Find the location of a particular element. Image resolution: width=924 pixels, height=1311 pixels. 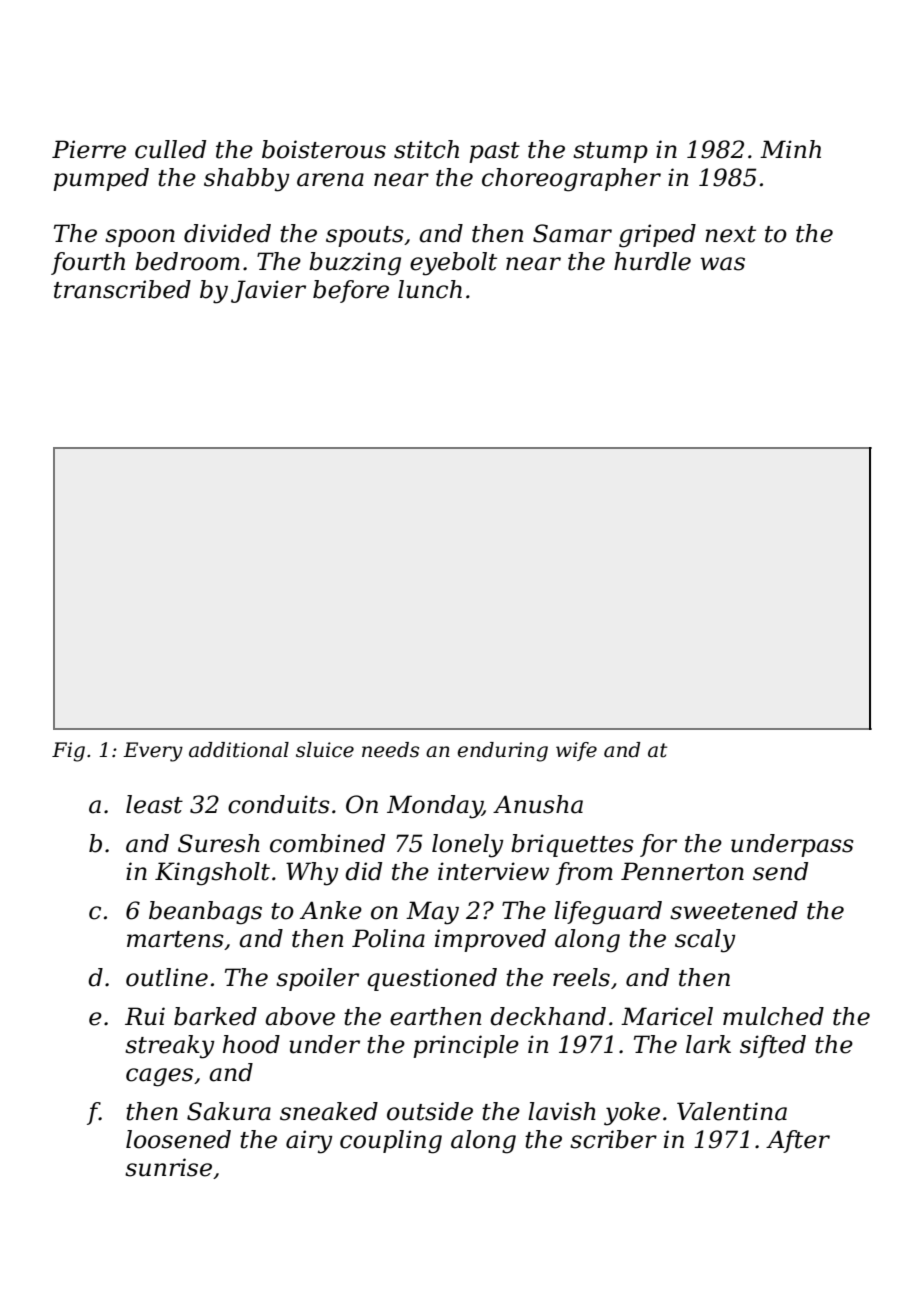

transcribed is located at coordinates (122, 289).
